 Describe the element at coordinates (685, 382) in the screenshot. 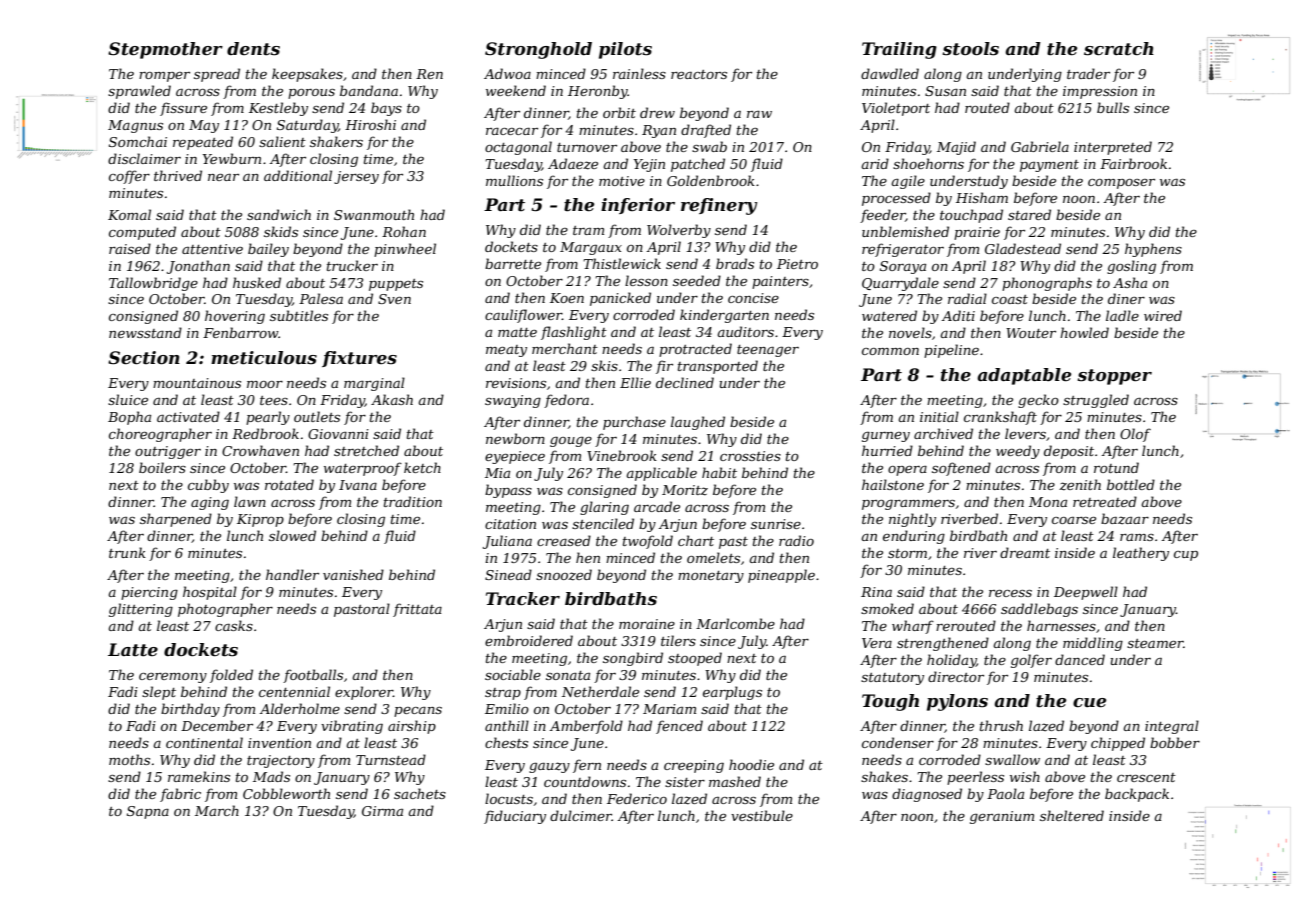

I see `declined` at that location.
